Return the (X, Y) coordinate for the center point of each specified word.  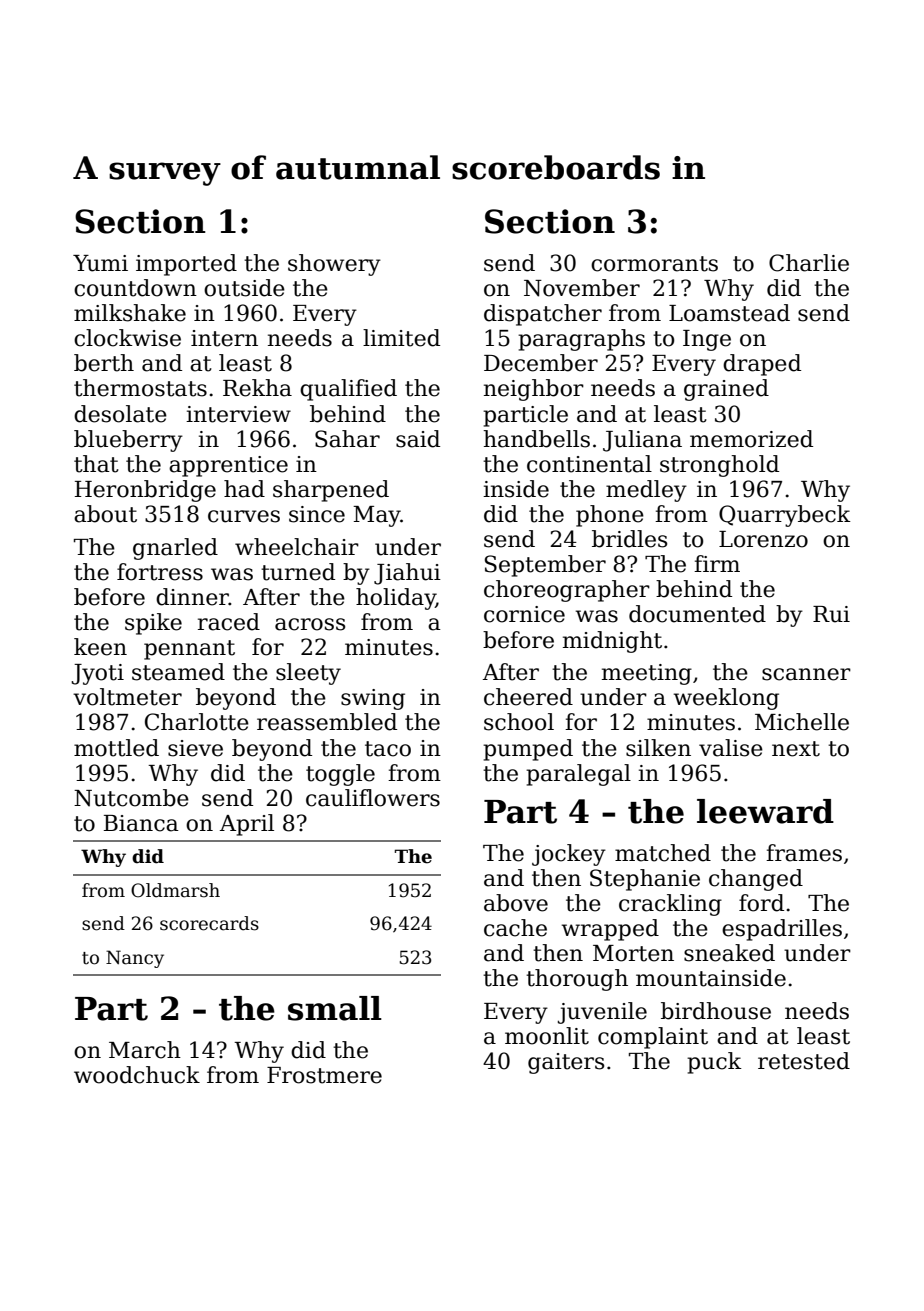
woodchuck (137, 1075)
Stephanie (645, 880)
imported (186, 265)
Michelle (802, 722)
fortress (160, 572)
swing (373, 699)
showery (334, 265)
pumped (528, 750)
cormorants (654, 264)
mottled (116, 748)
